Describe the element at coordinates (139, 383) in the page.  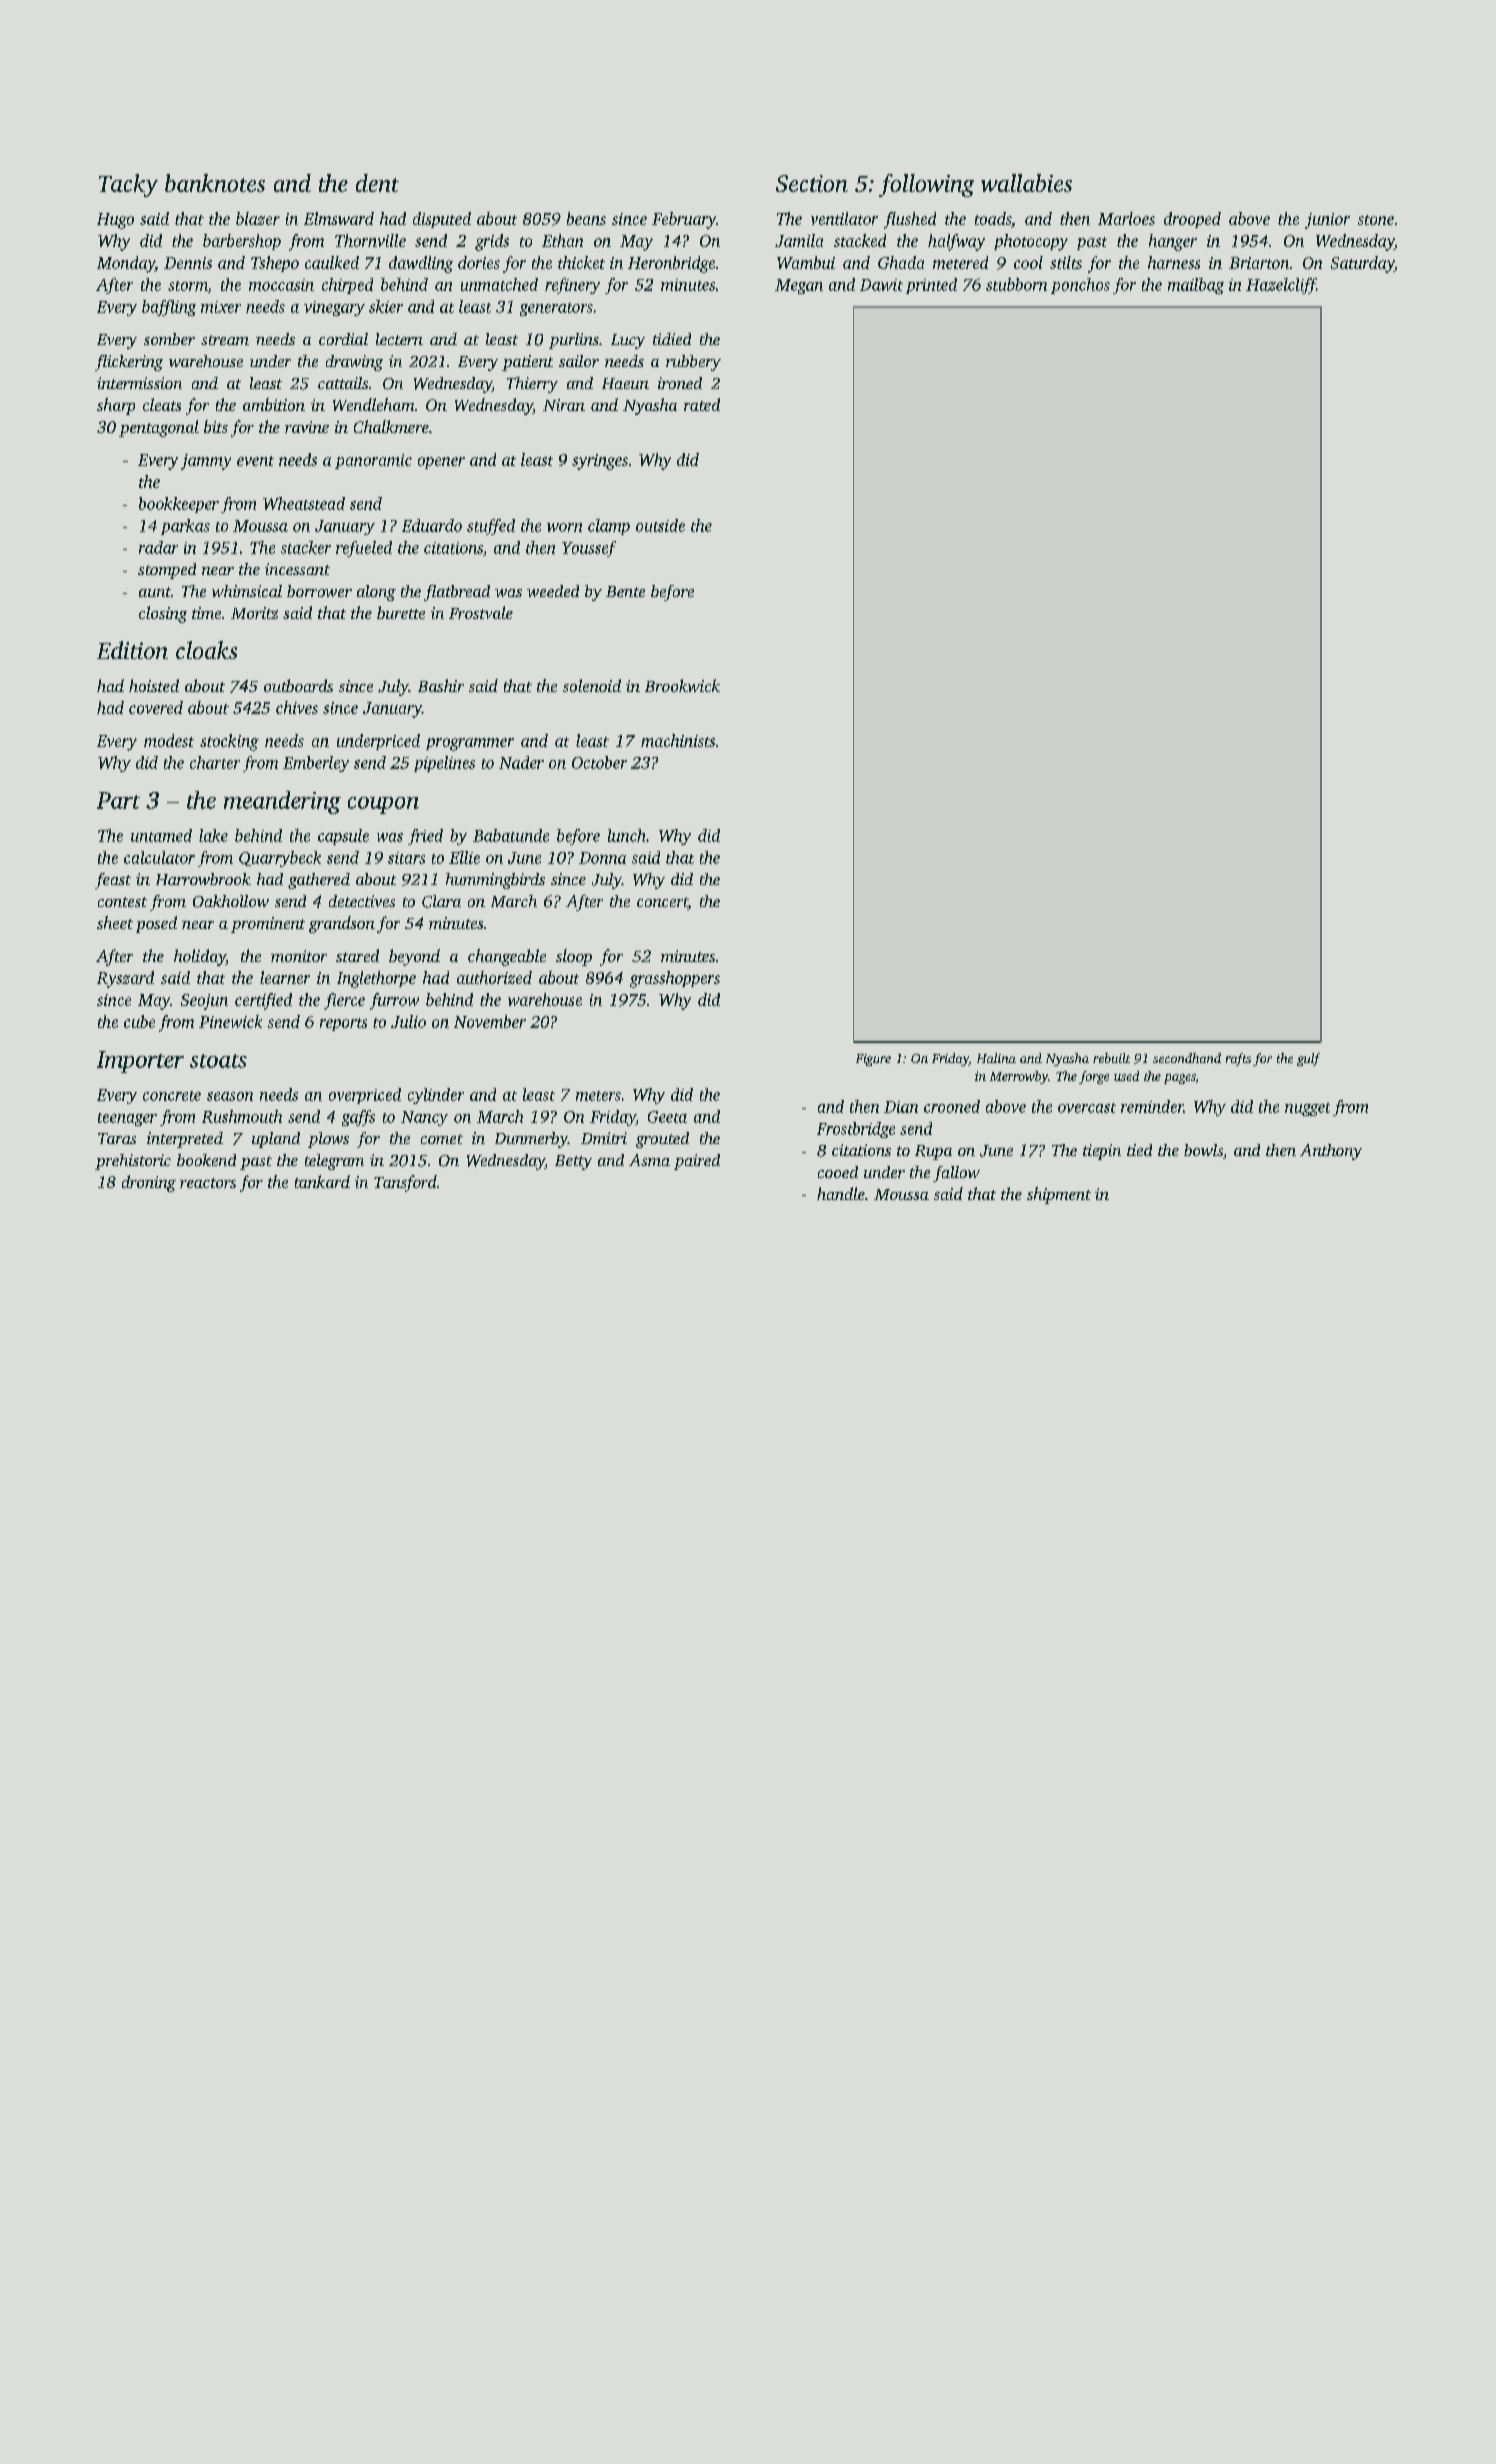
I see `intermission` at that location.
